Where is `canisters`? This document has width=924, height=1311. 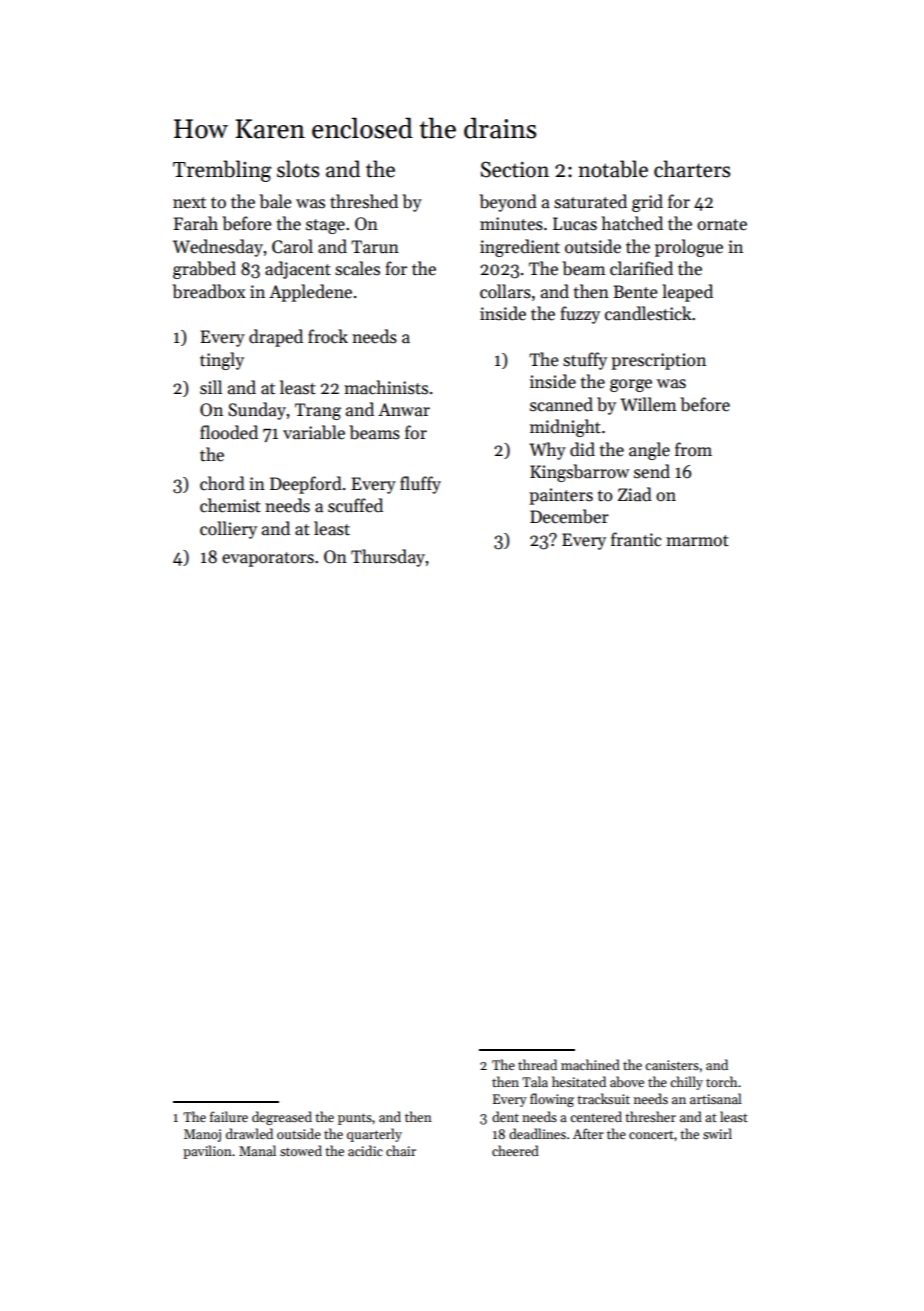
canisters is located at coordinates (672, 1065).
